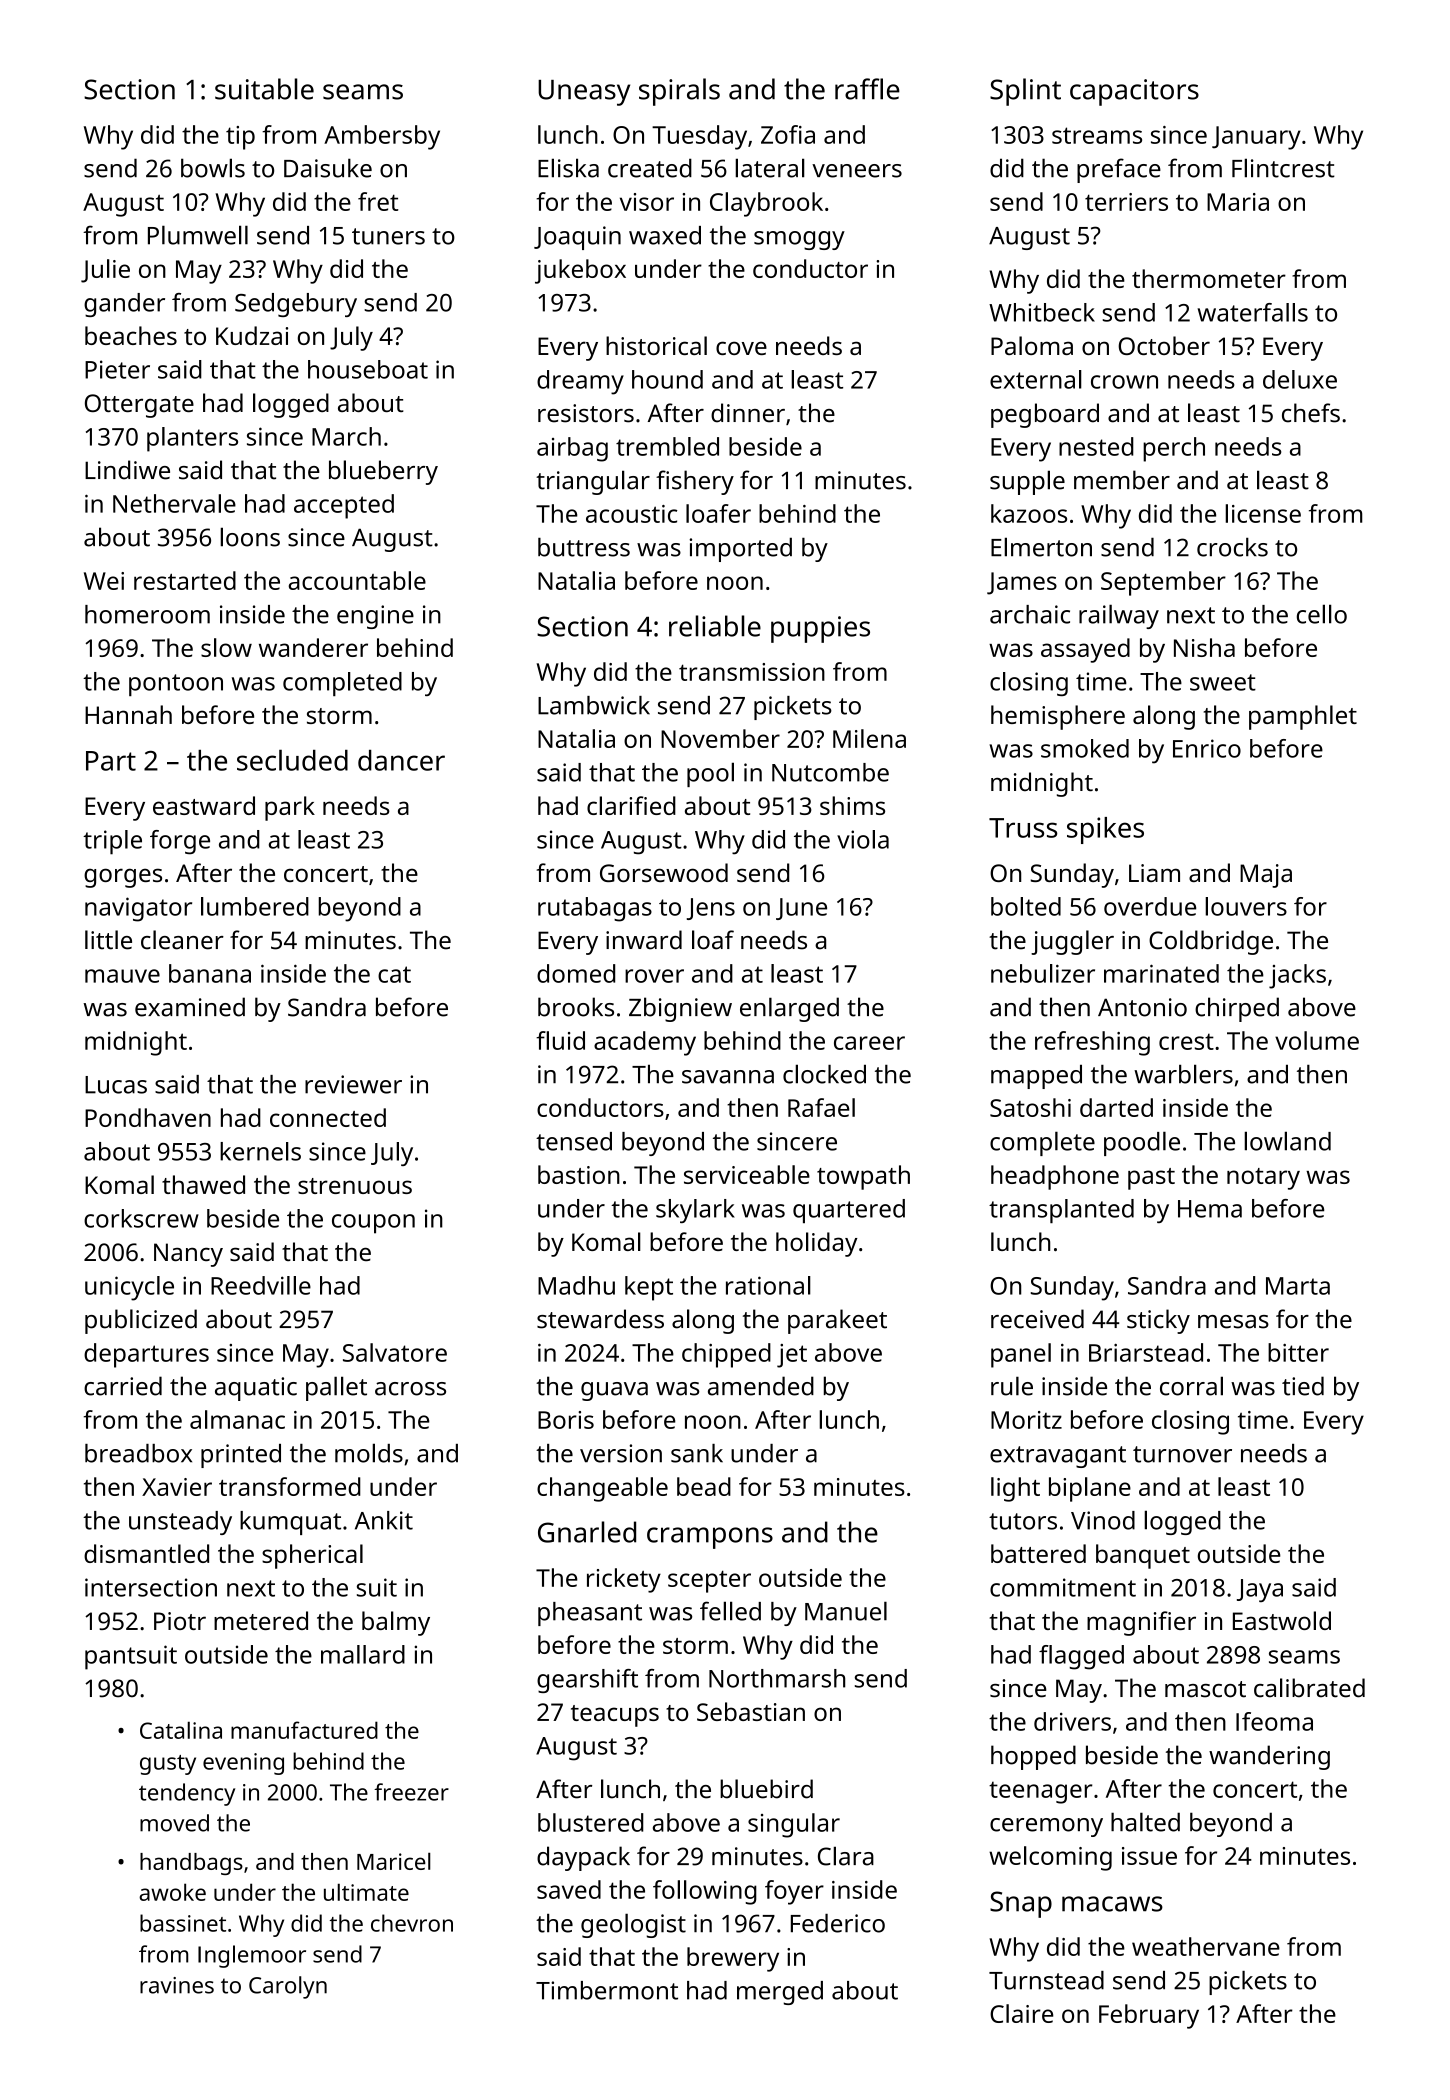  Describe the element at coordinates (591, 1822) in the page. I see `blustered` at that location.
